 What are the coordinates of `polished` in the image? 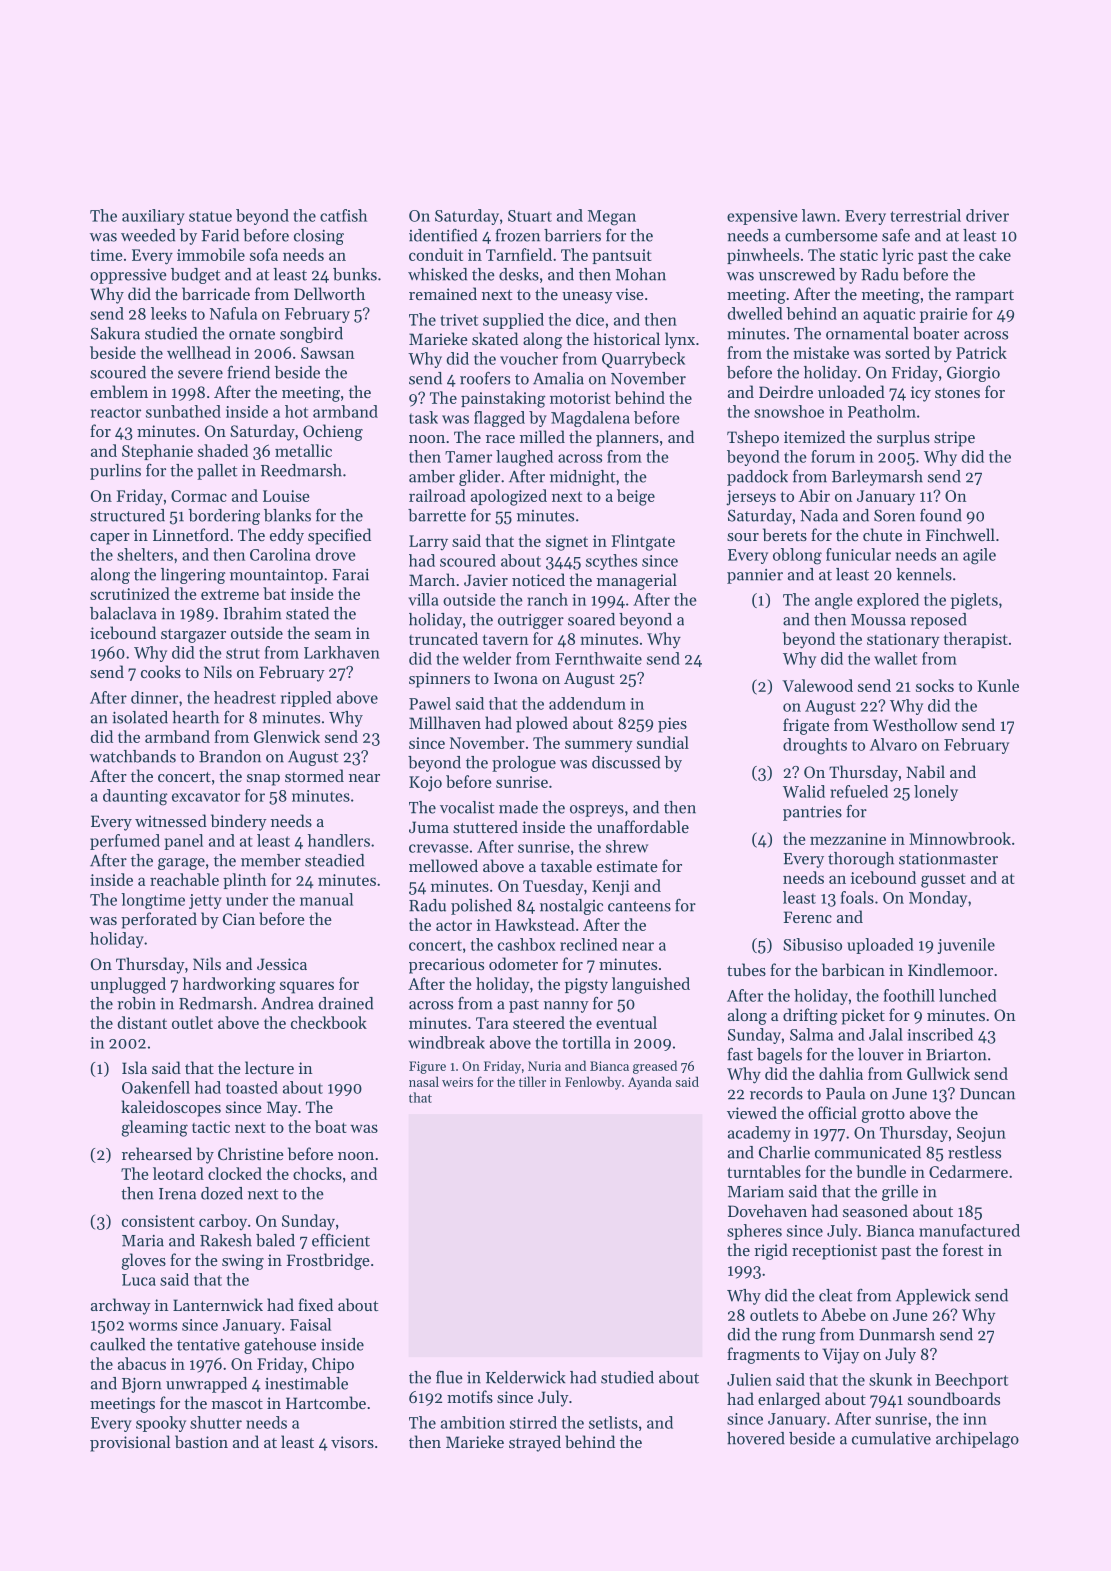 It's located at (481, 907).
